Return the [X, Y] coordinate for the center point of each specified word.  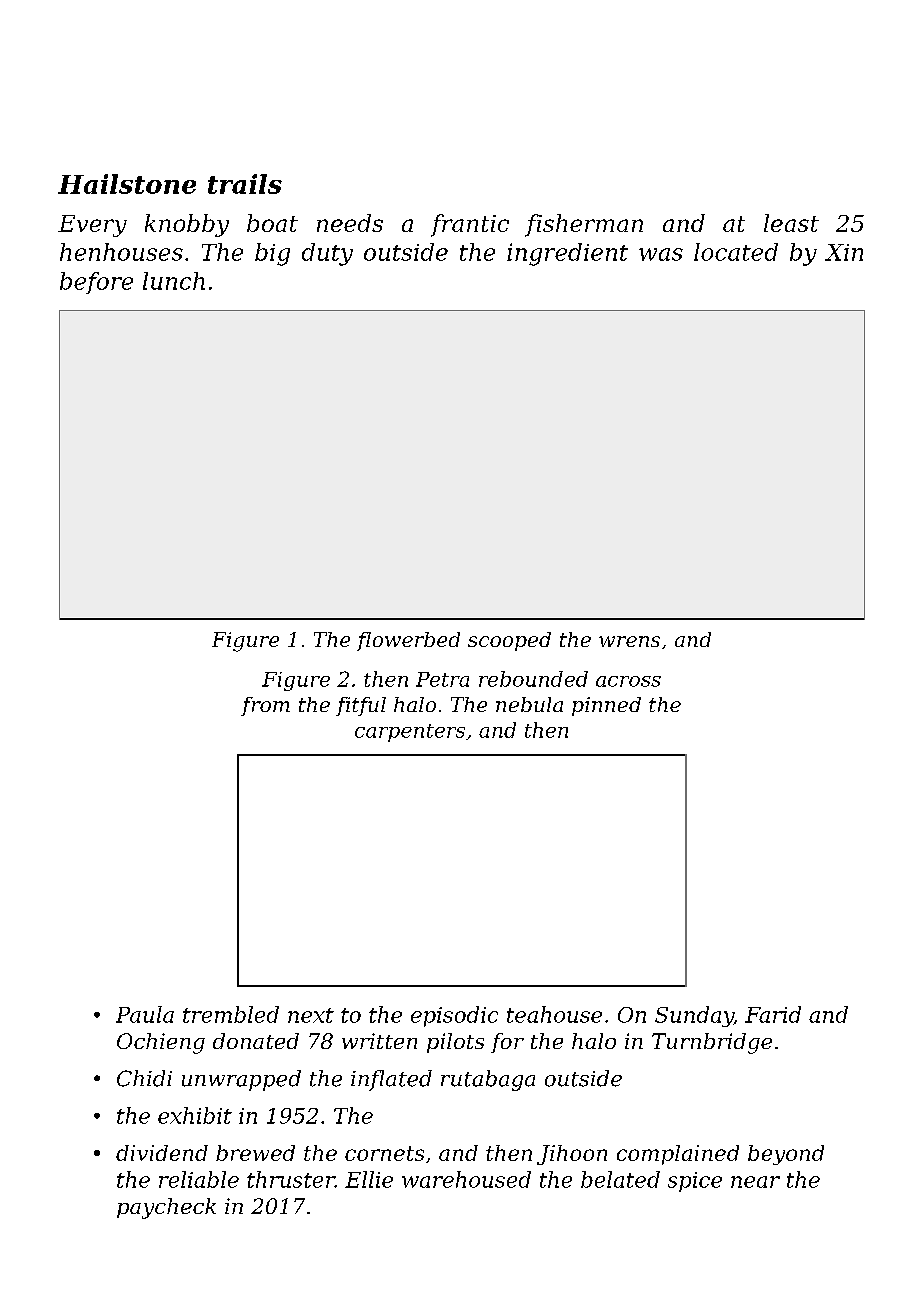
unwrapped [241, 1080]
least [791, 223]
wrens [629, 641]
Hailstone [127, 184]
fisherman [584, 225]
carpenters [410, 733]
